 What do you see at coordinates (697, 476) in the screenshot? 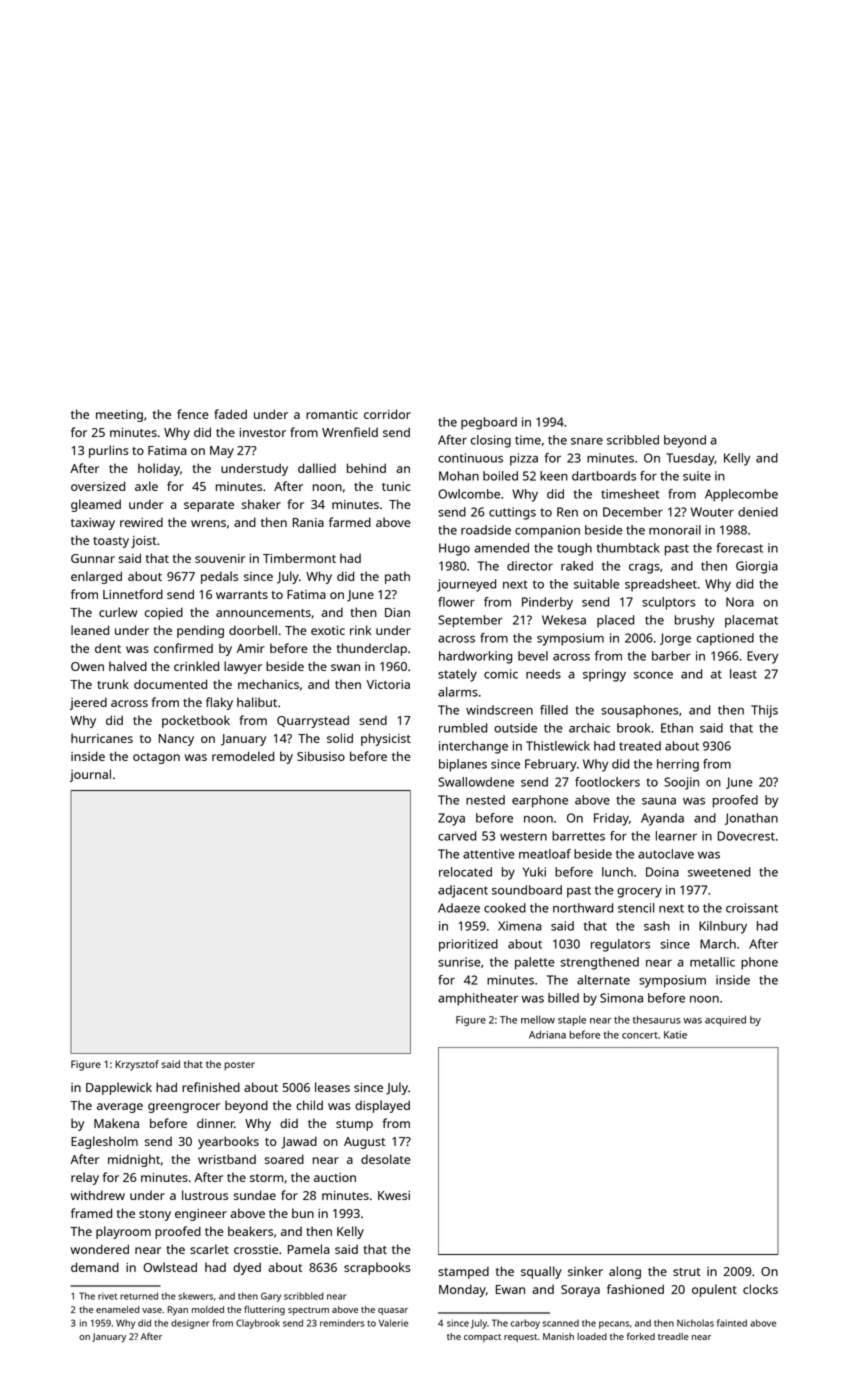
I see `suite` at bounding box center [697, 476].
